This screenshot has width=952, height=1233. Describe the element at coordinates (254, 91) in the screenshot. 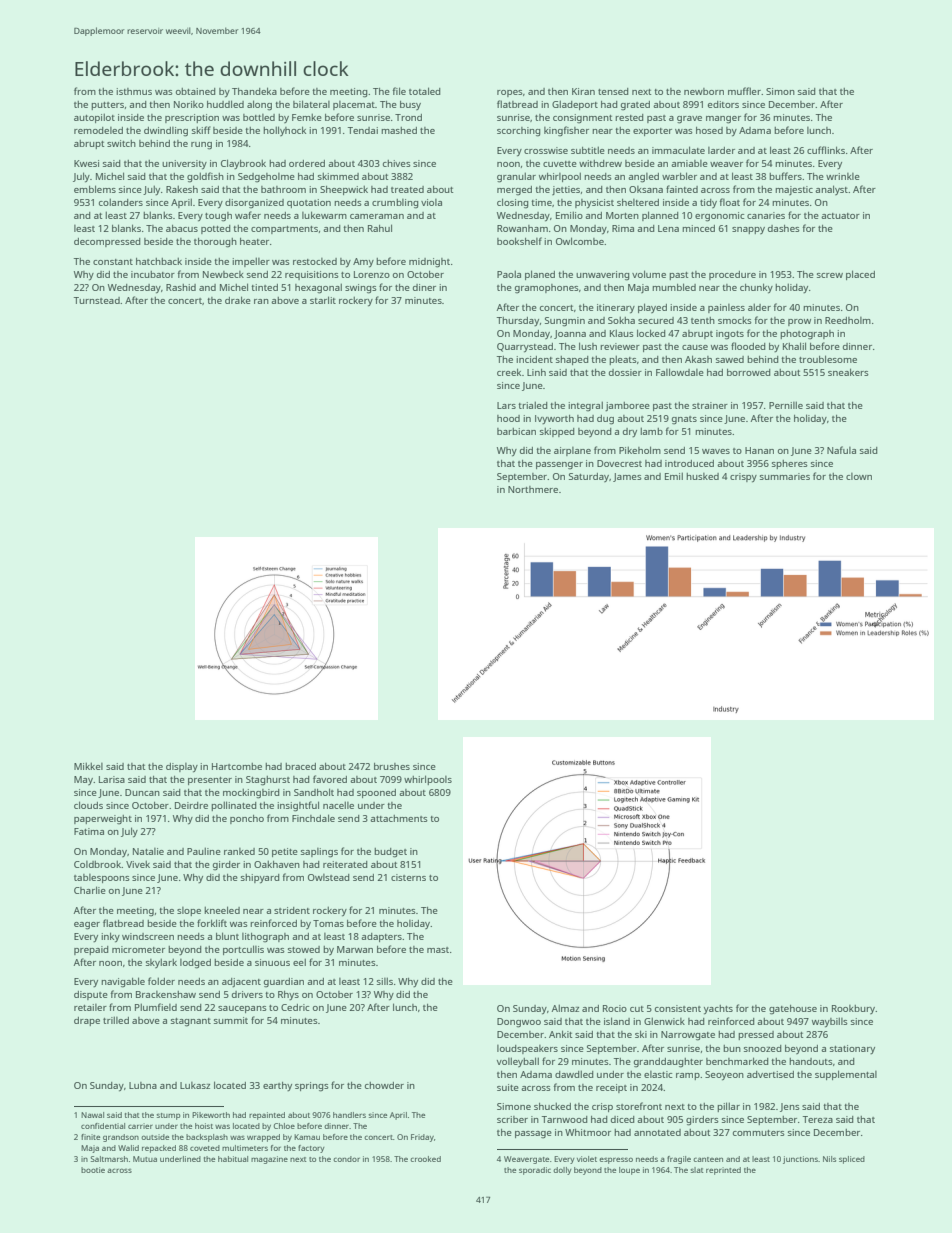

I see `Thandeka` at that location.
